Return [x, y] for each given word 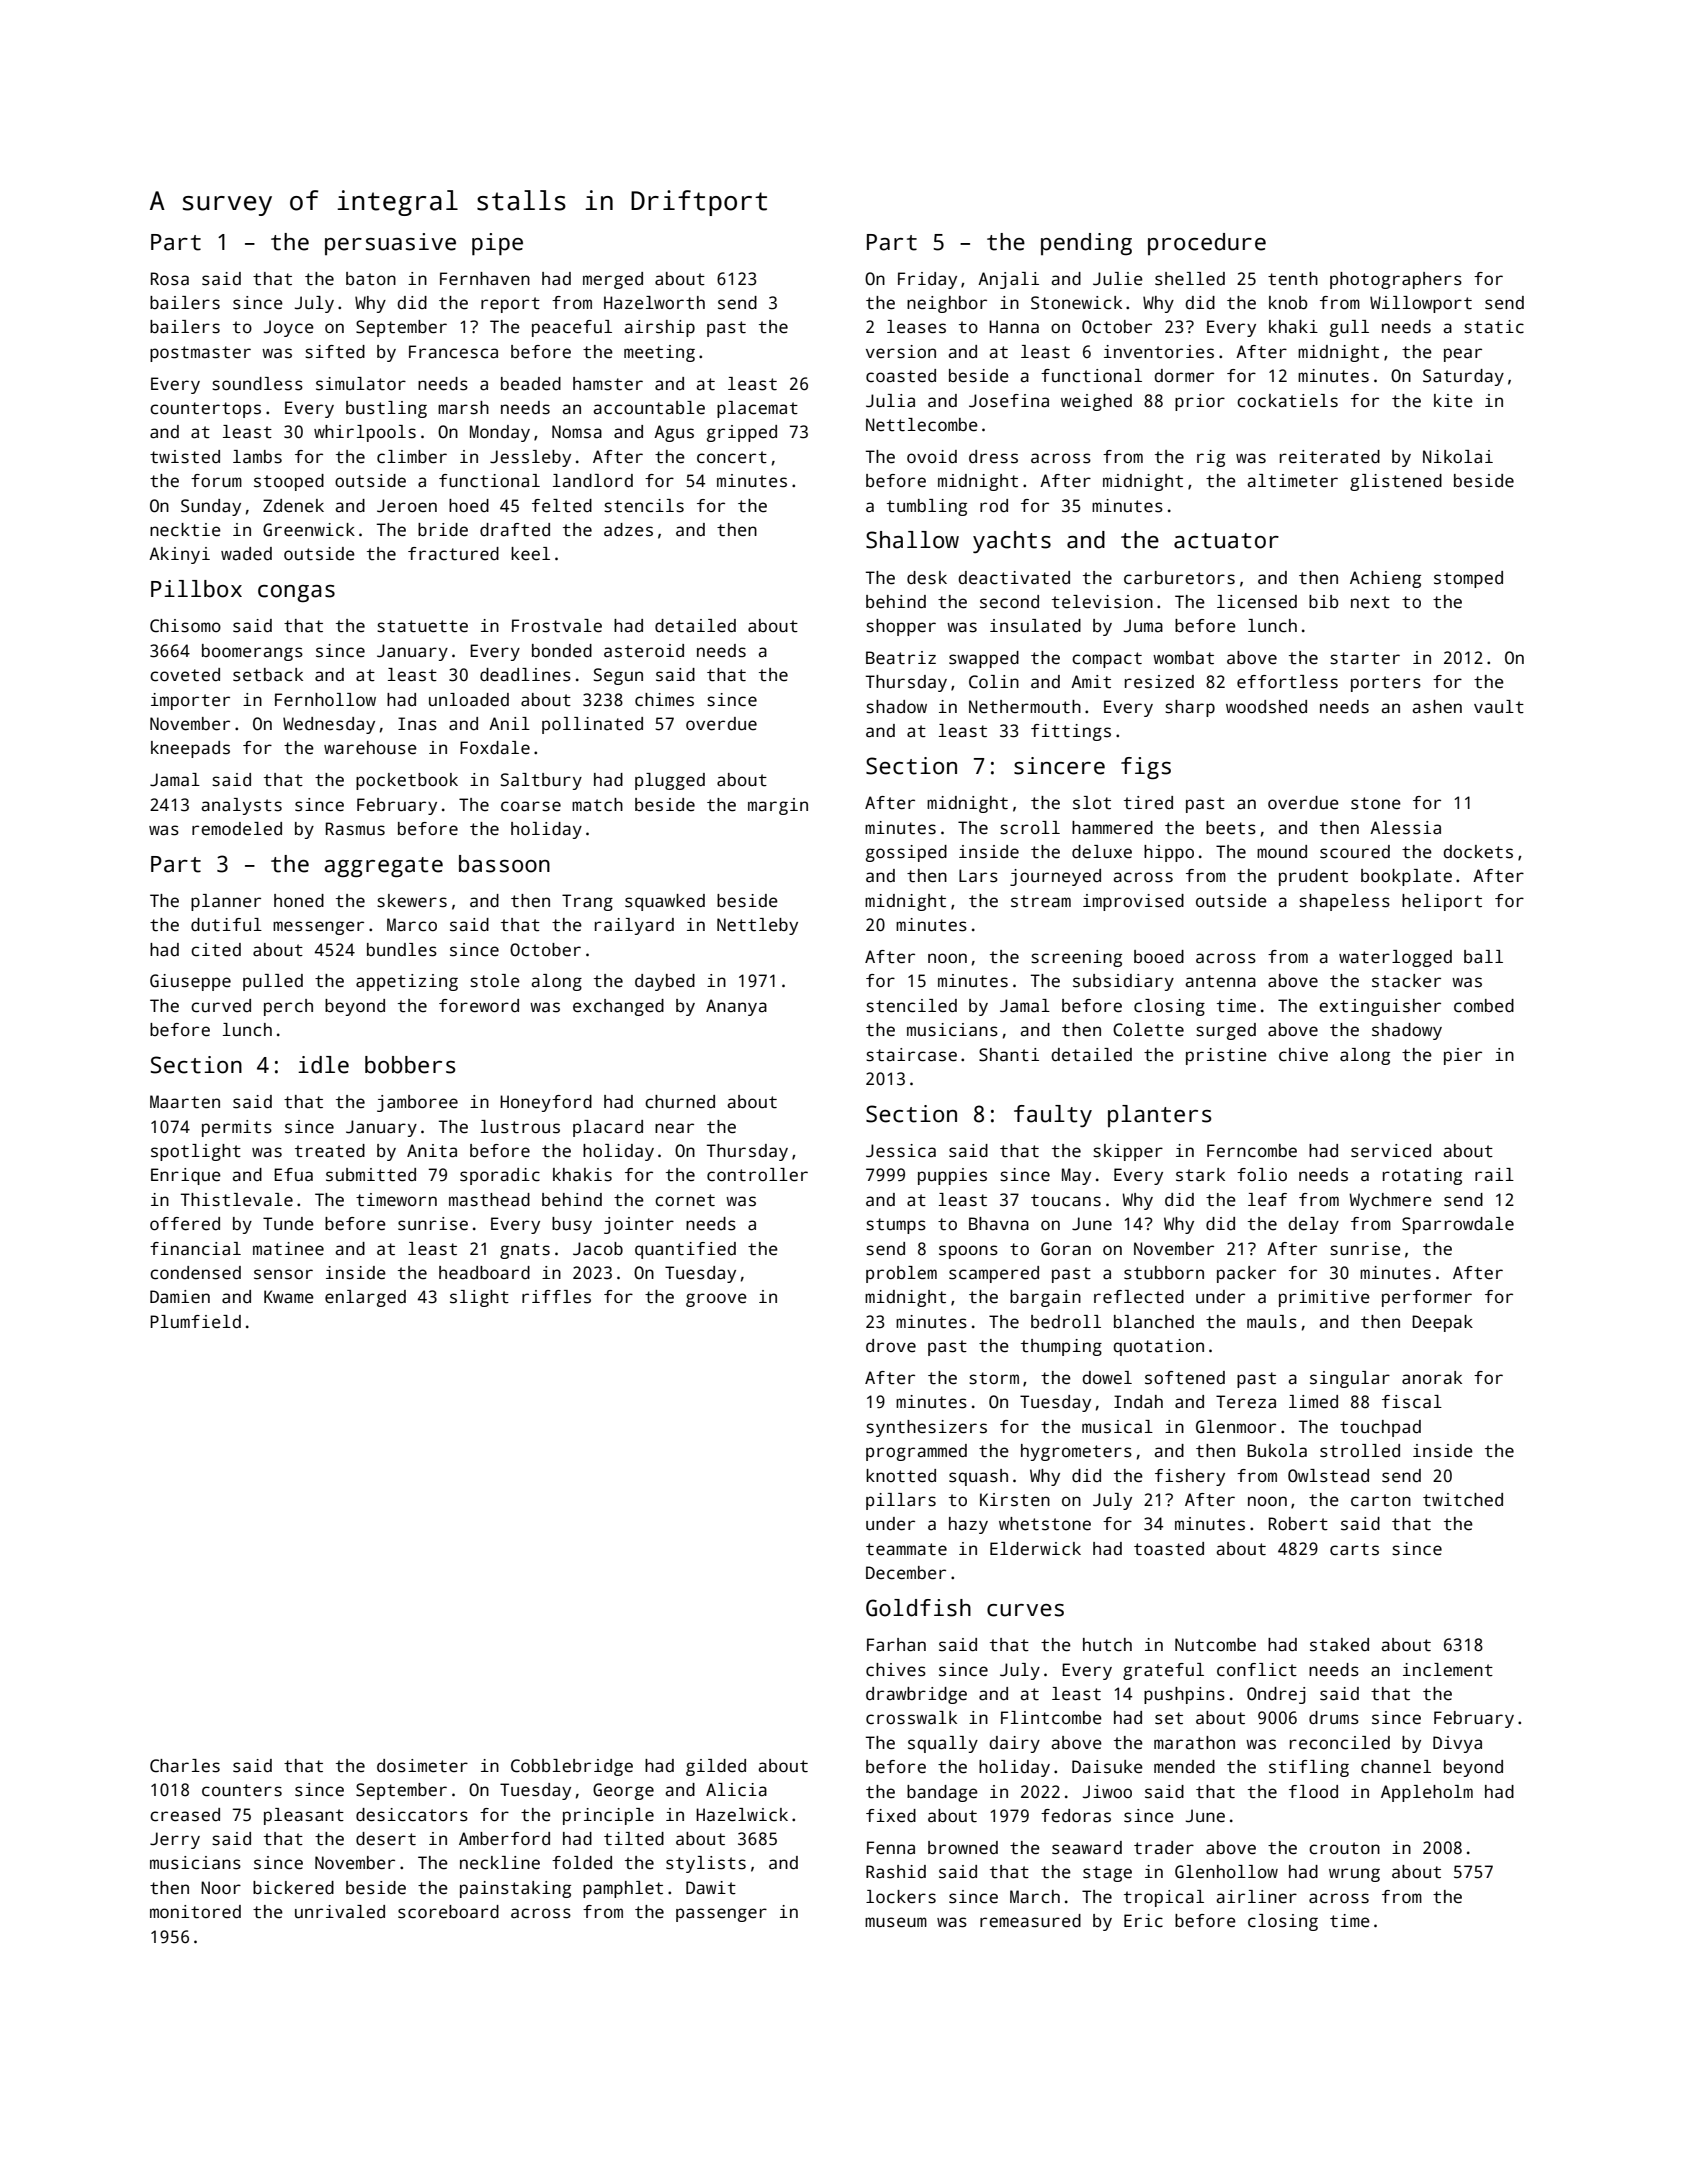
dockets [1478, 852]
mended [1184, 1767]
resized [1159, 682]
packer [1246, 1274]
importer [190, 701]
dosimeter [422, 1766]
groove [716, 1300]
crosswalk [911, 1718]
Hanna [1014, 327]
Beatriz [901, 658]
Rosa [170, 279]
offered [185, 1224]
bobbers [410, 1065]
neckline [500, 1863]
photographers [1396, 280]
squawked [665, 902]
